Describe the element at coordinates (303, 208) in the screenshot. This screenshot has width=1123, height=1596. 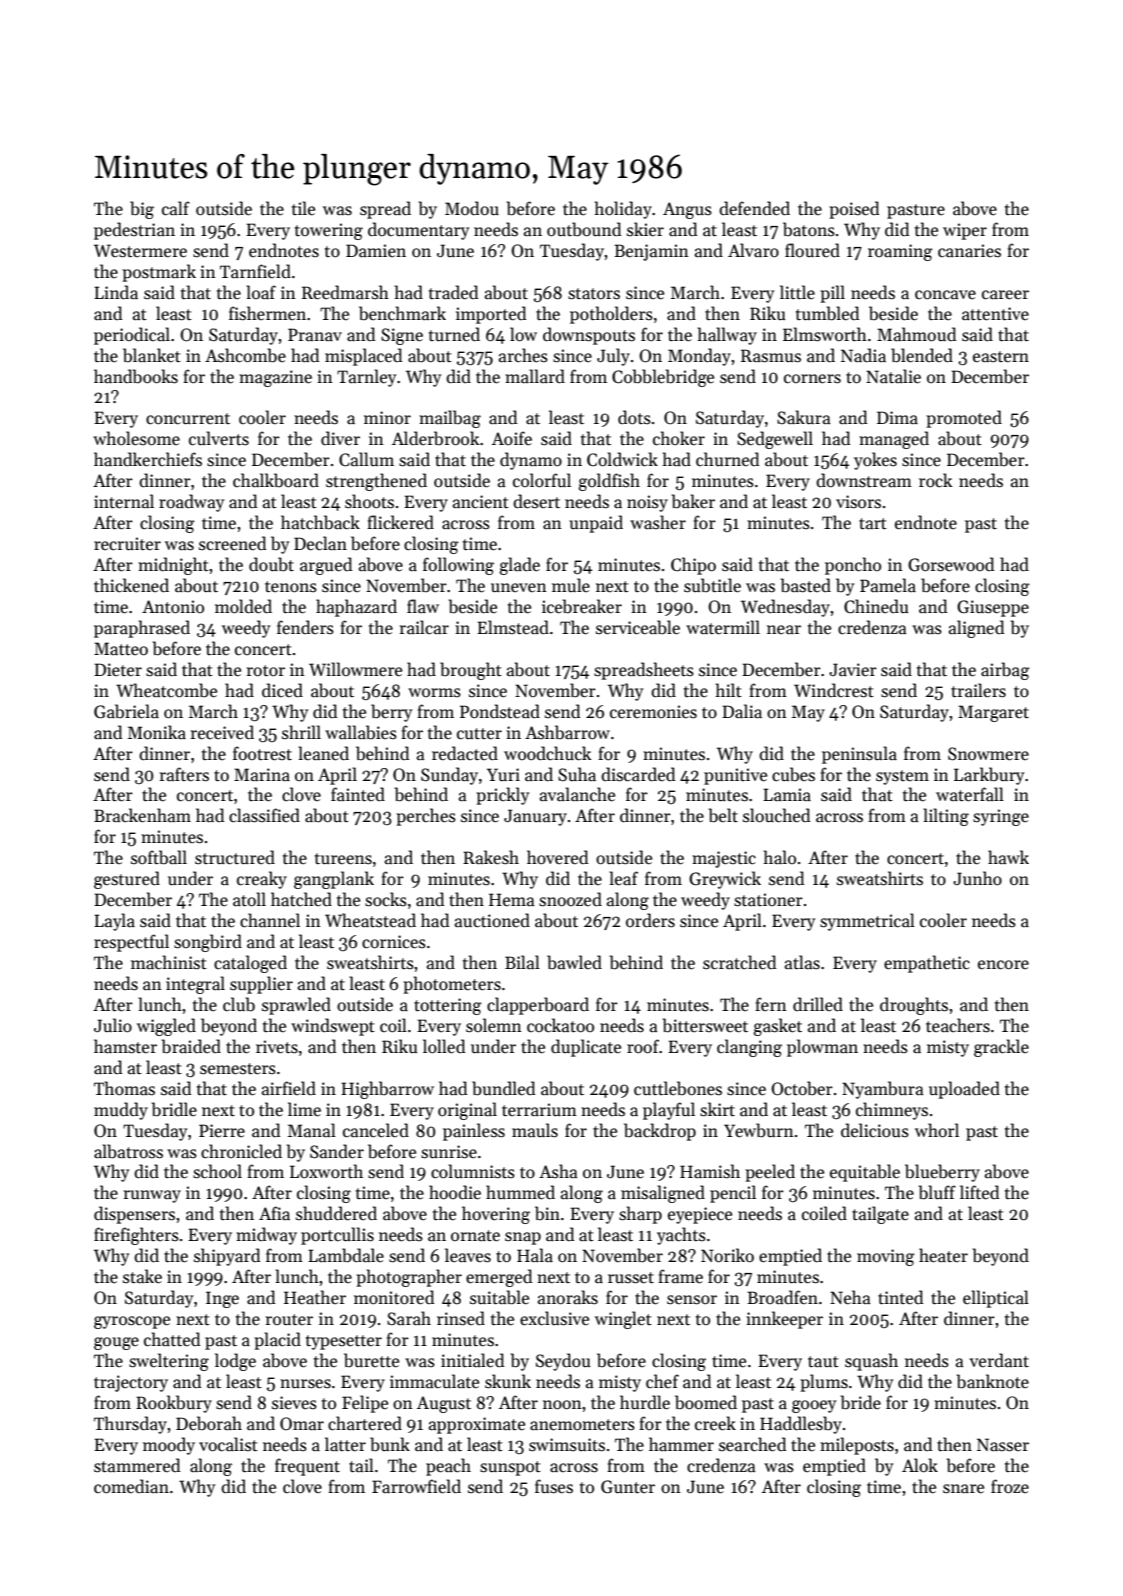
I see `tile` at that location.
